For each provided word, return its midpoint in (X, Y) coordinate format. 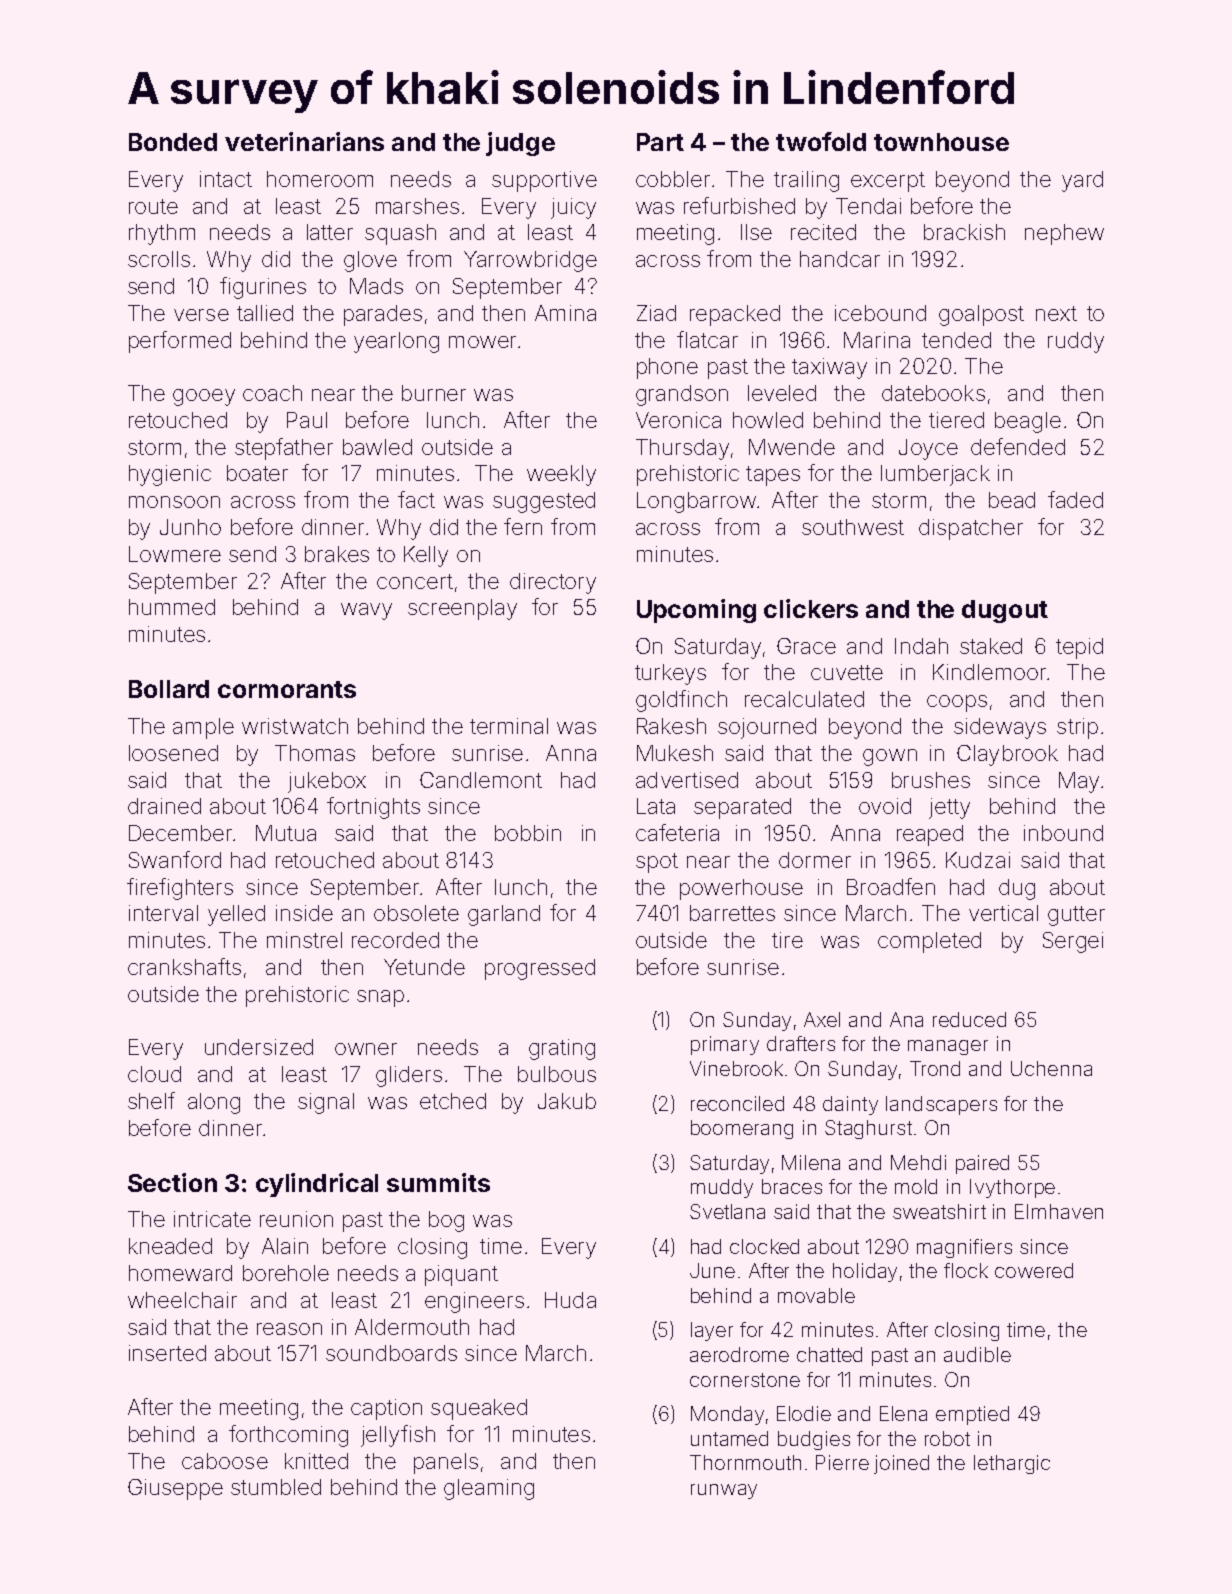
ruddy (1076, 342)
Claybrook (1007, 755)
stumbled (276, 1487)
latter (330, 232)
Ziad (656, 313)
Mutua (286, 833)
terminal (509, 726)
